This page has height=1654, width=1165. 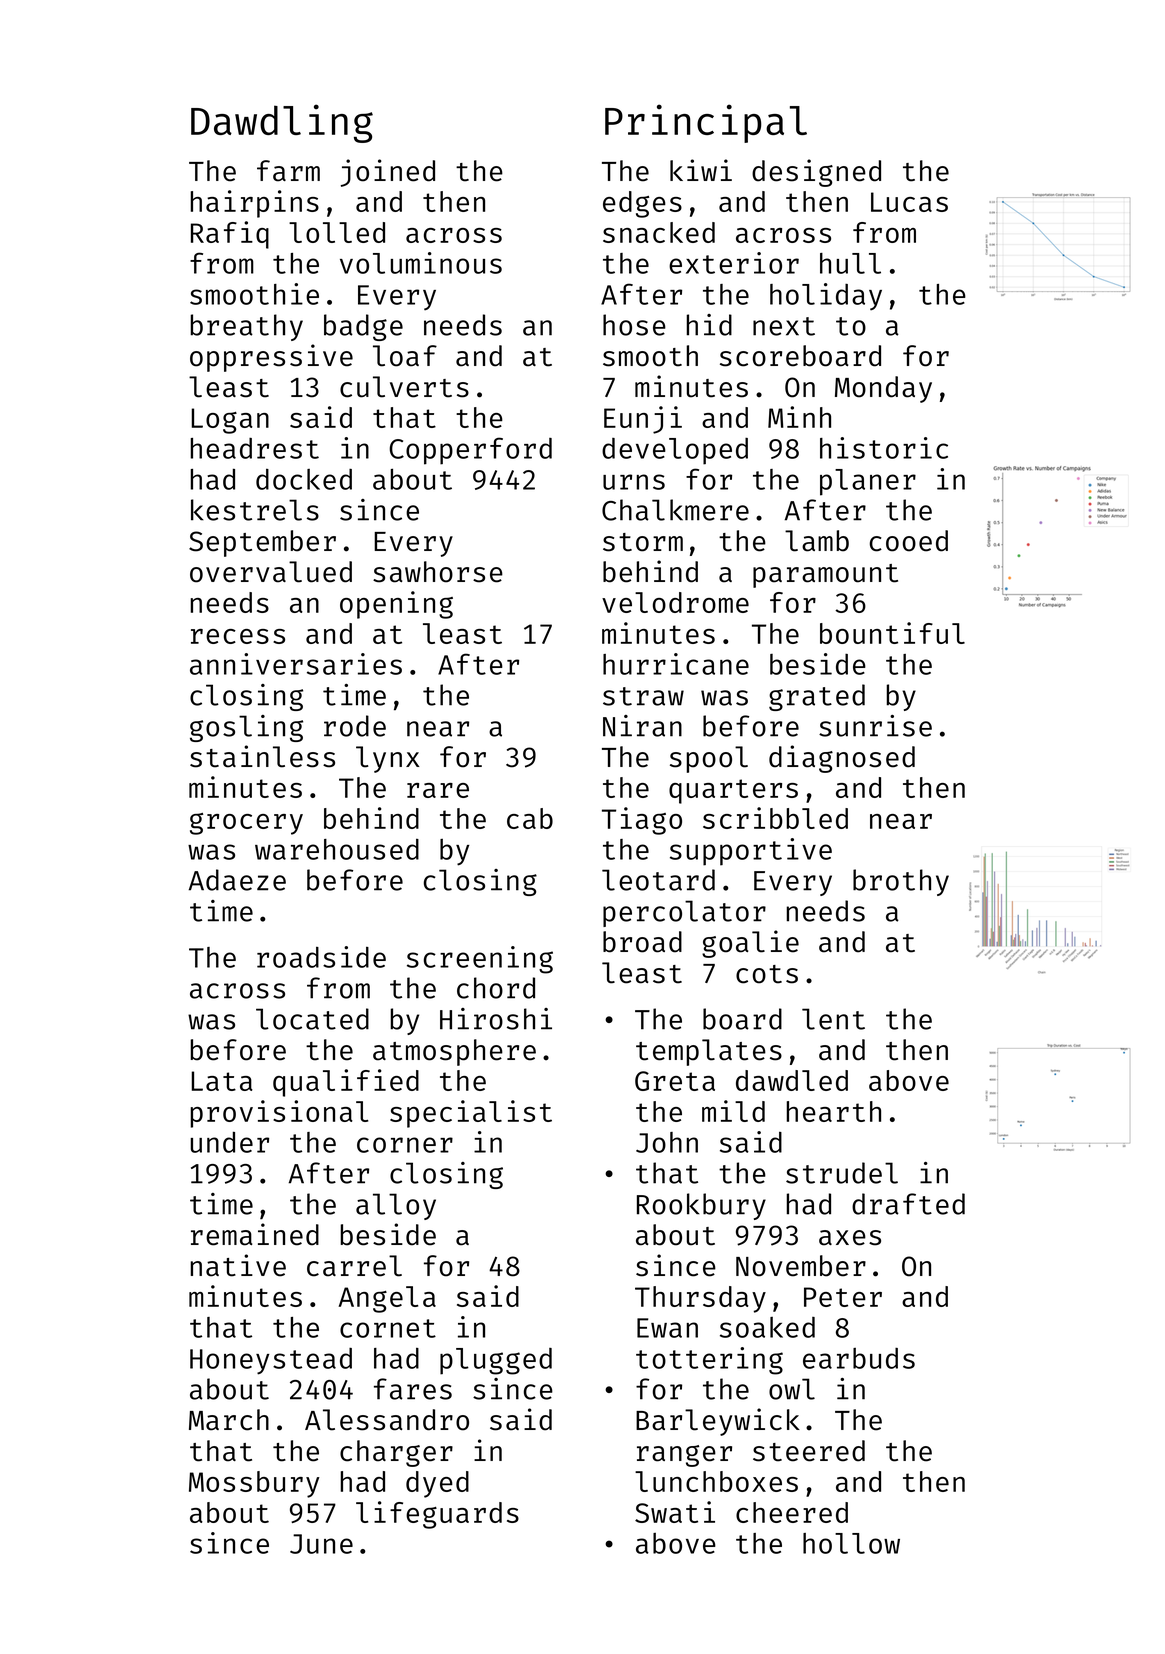 What do you see at coordinates (238, 1265) in the page?
I see `native` at bounding box center [238, 1265].
